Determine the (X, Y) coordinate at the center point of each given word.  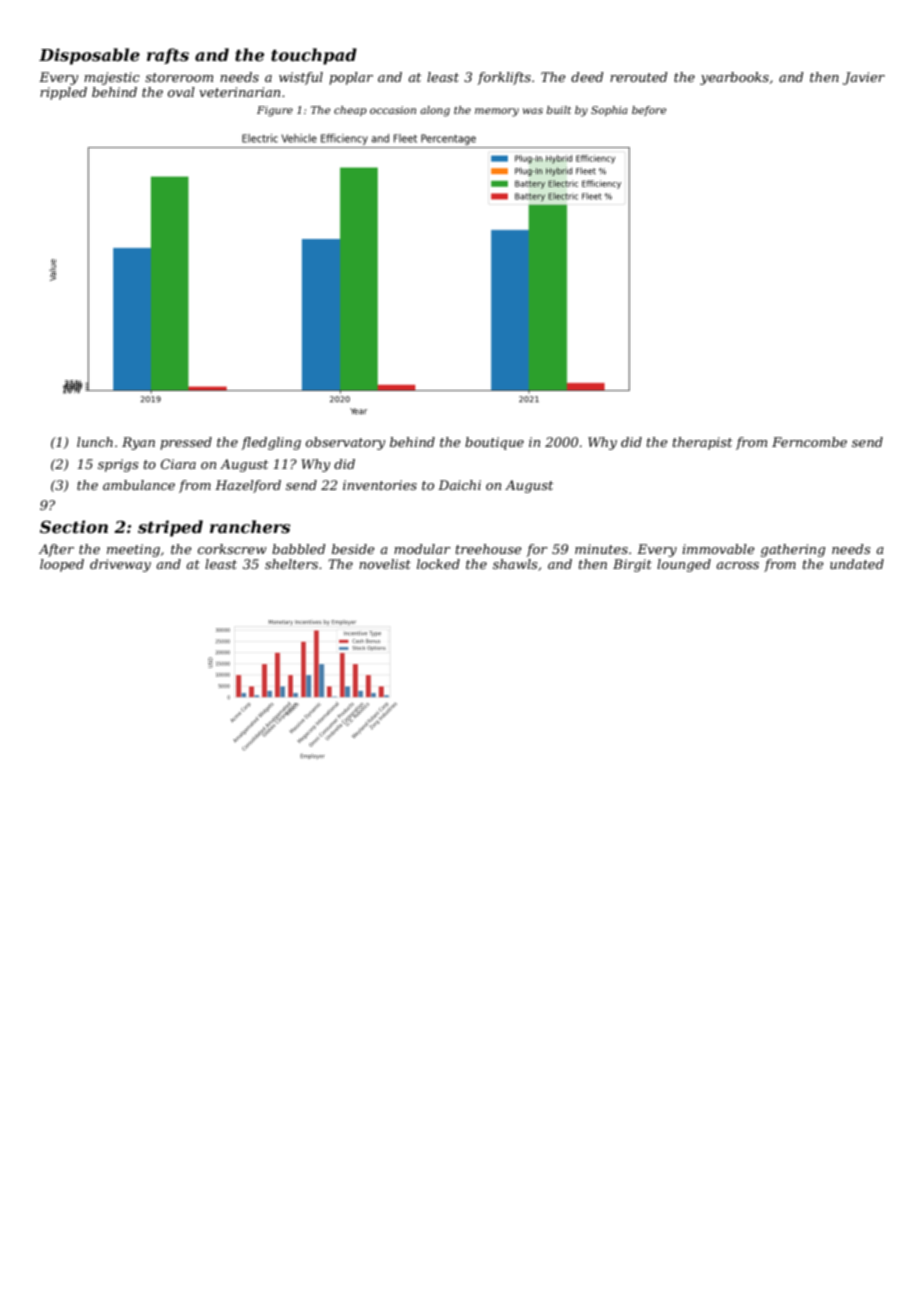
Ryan (138, 443)
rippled (63, 93)
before (649, 111)
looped (62, 565)
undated (857, 564)
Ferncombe (809, 442)
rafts (168, 56)
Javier (864, 78)
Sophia (609, 111)
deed (587, 77)
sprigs (118, 465)
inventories (380, 485)
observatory (345, 443)
